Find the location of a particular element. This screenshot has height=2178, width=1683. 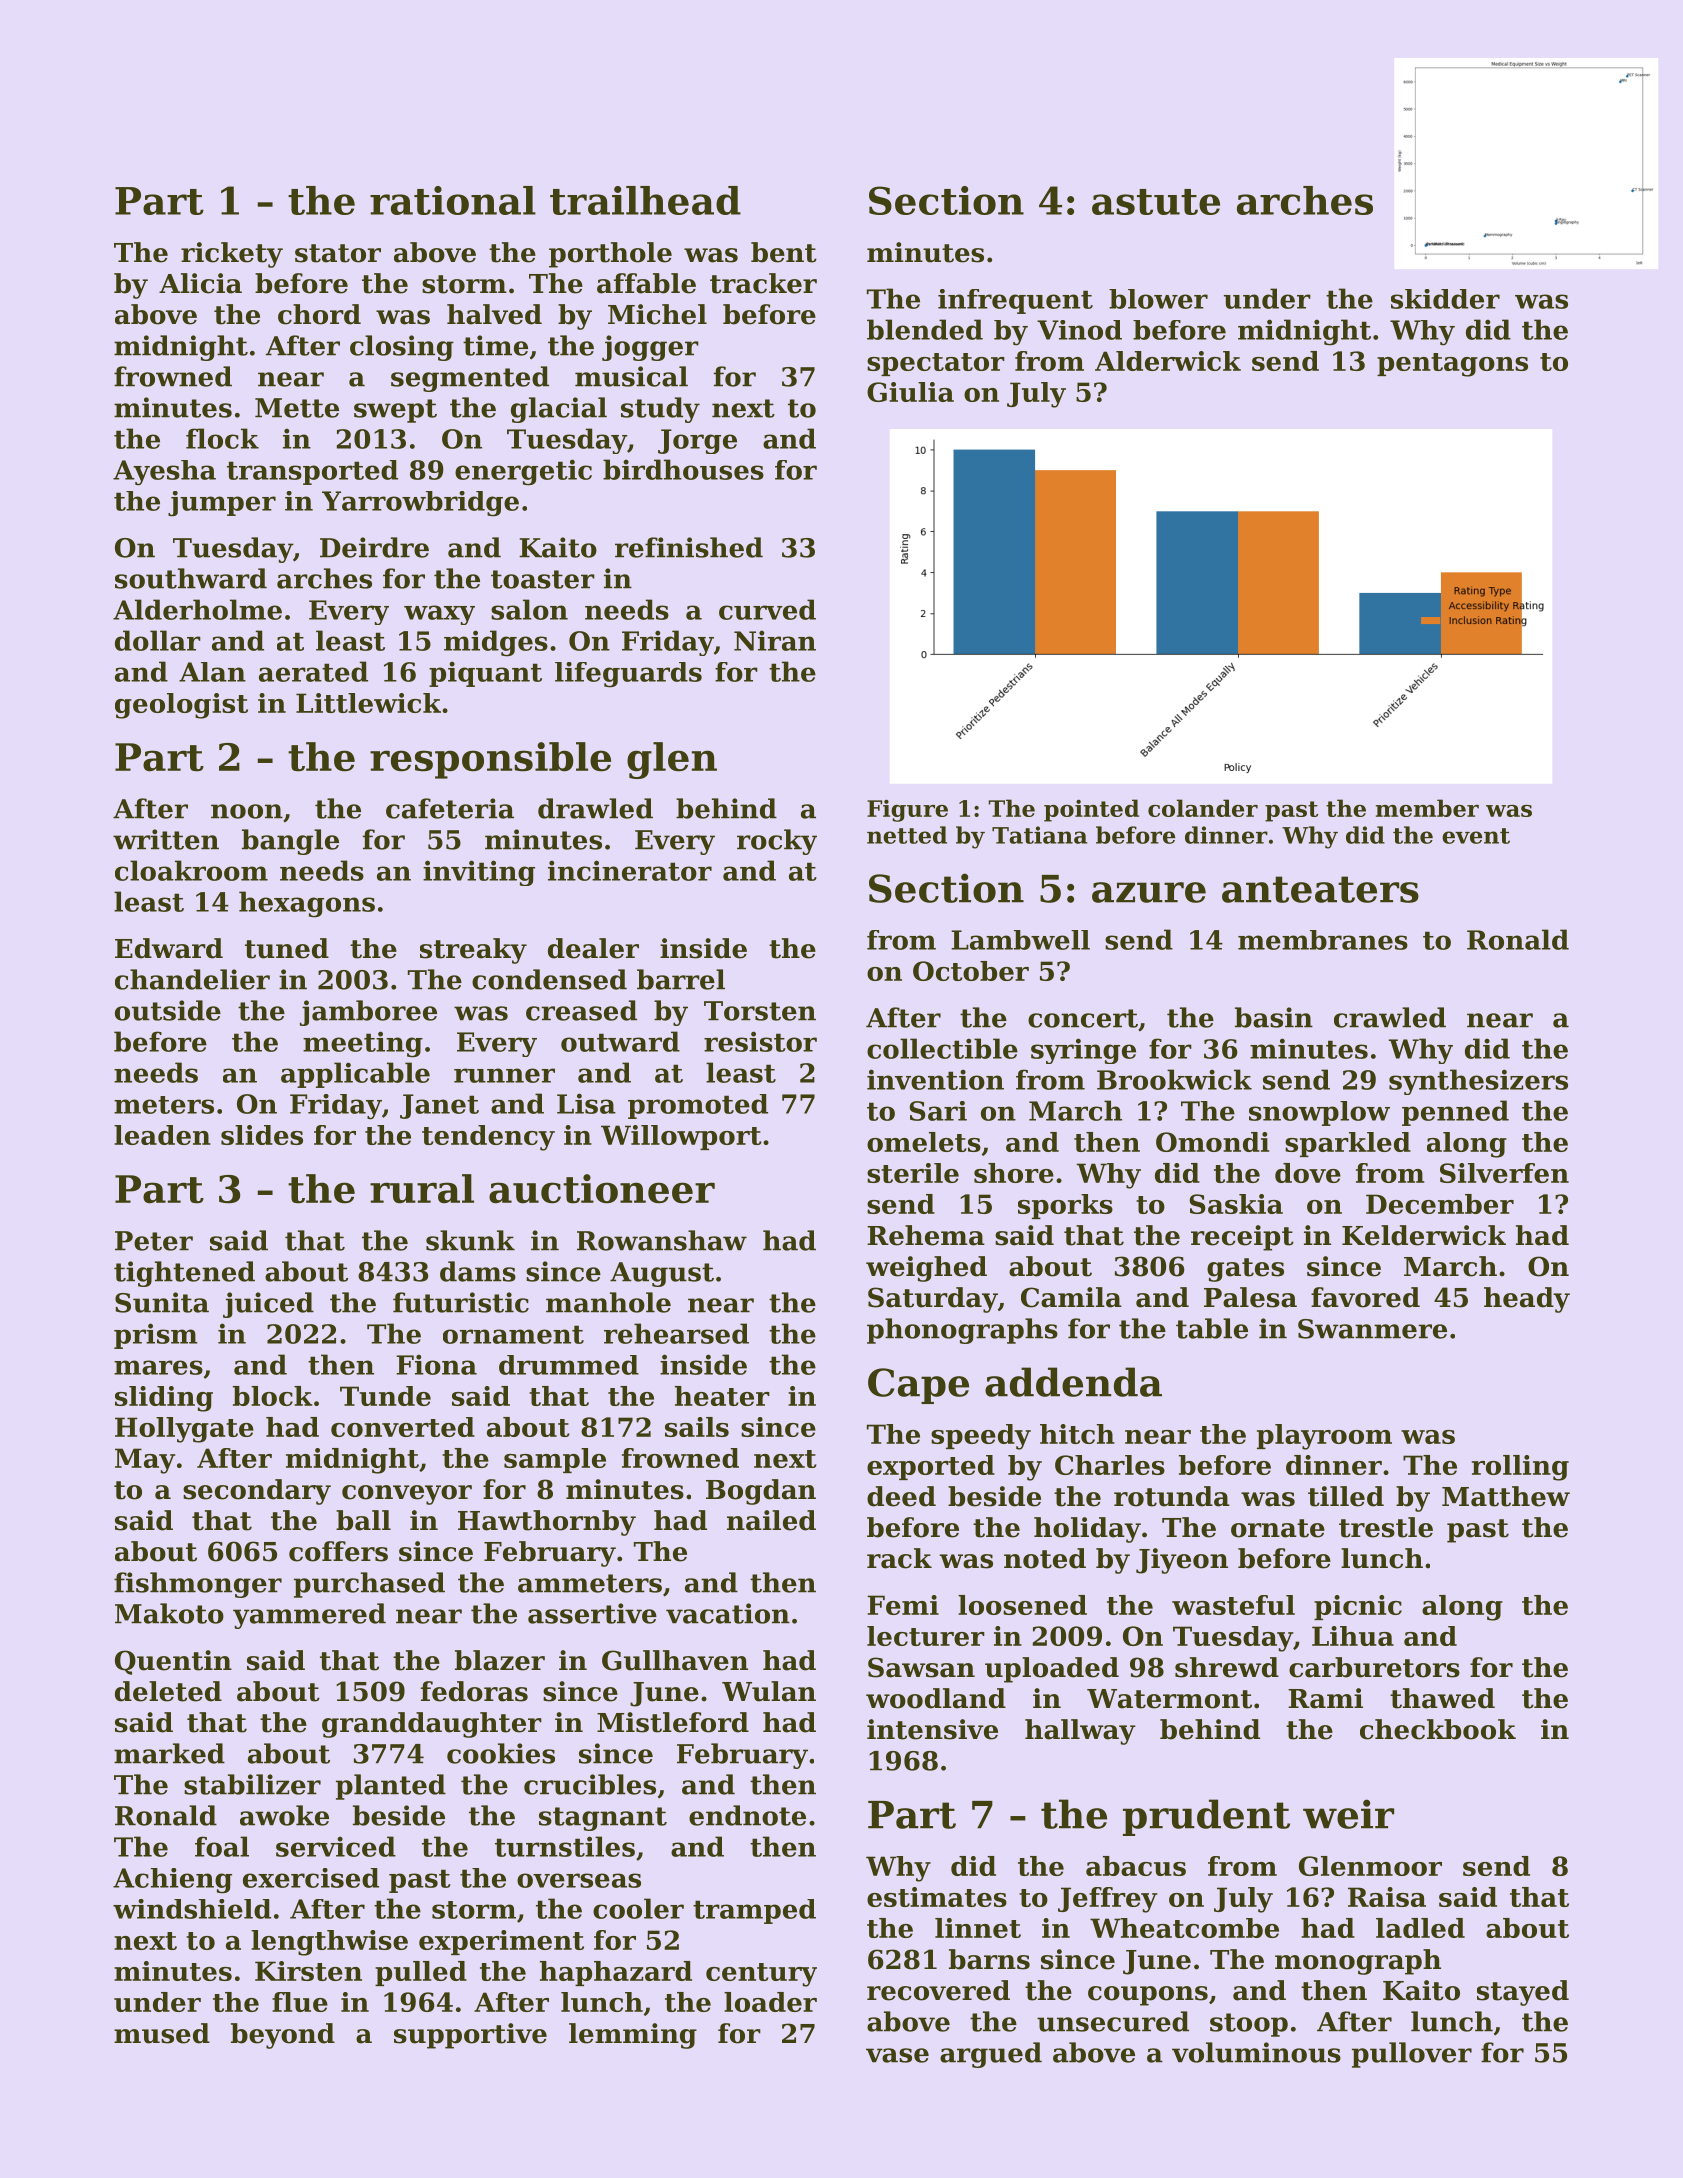

Sawsan is located at coordinates (921, 1667).
